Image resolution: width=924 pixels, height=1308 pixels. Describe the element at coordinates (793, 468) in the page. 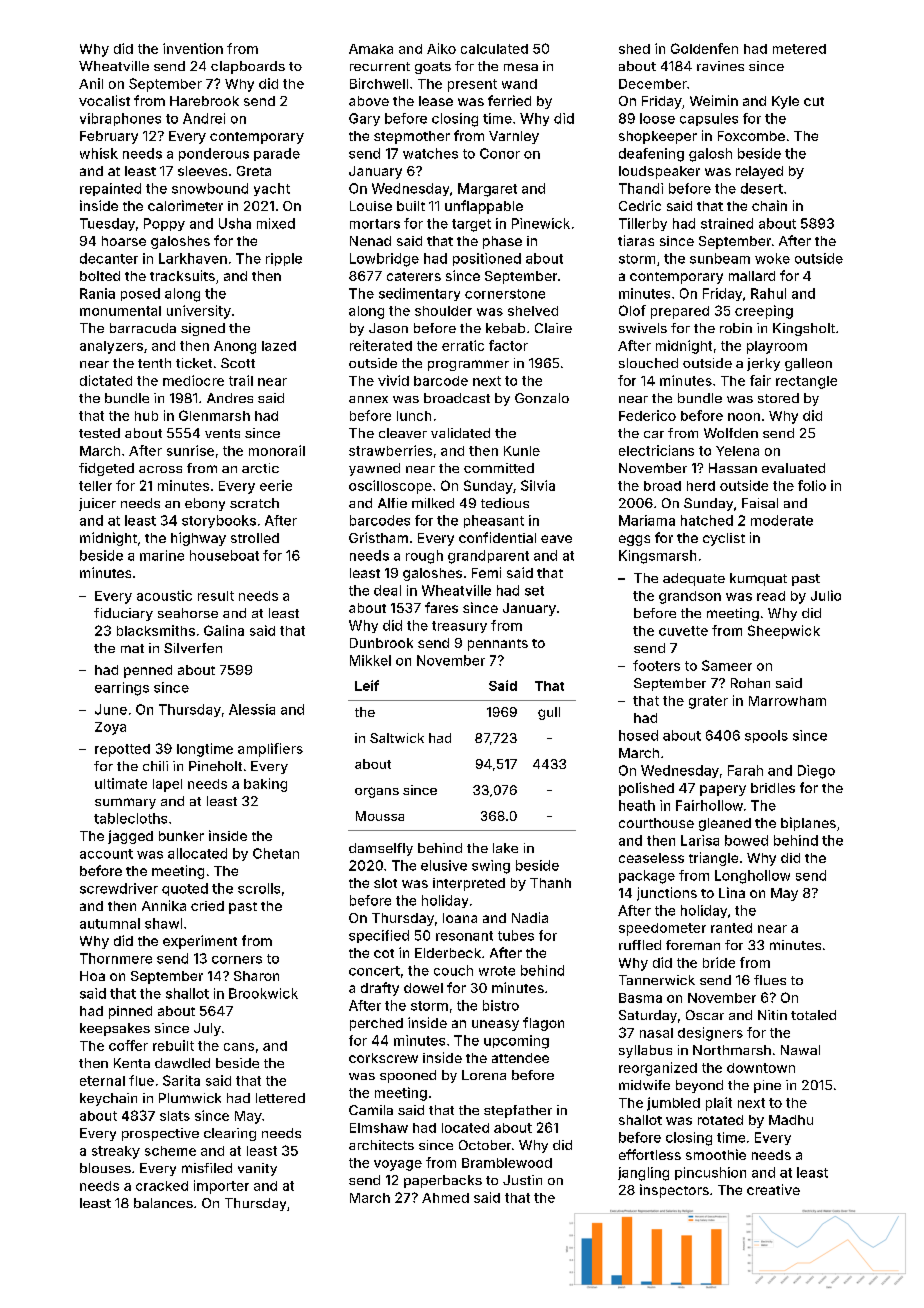

I see `evaluated` at that location.
